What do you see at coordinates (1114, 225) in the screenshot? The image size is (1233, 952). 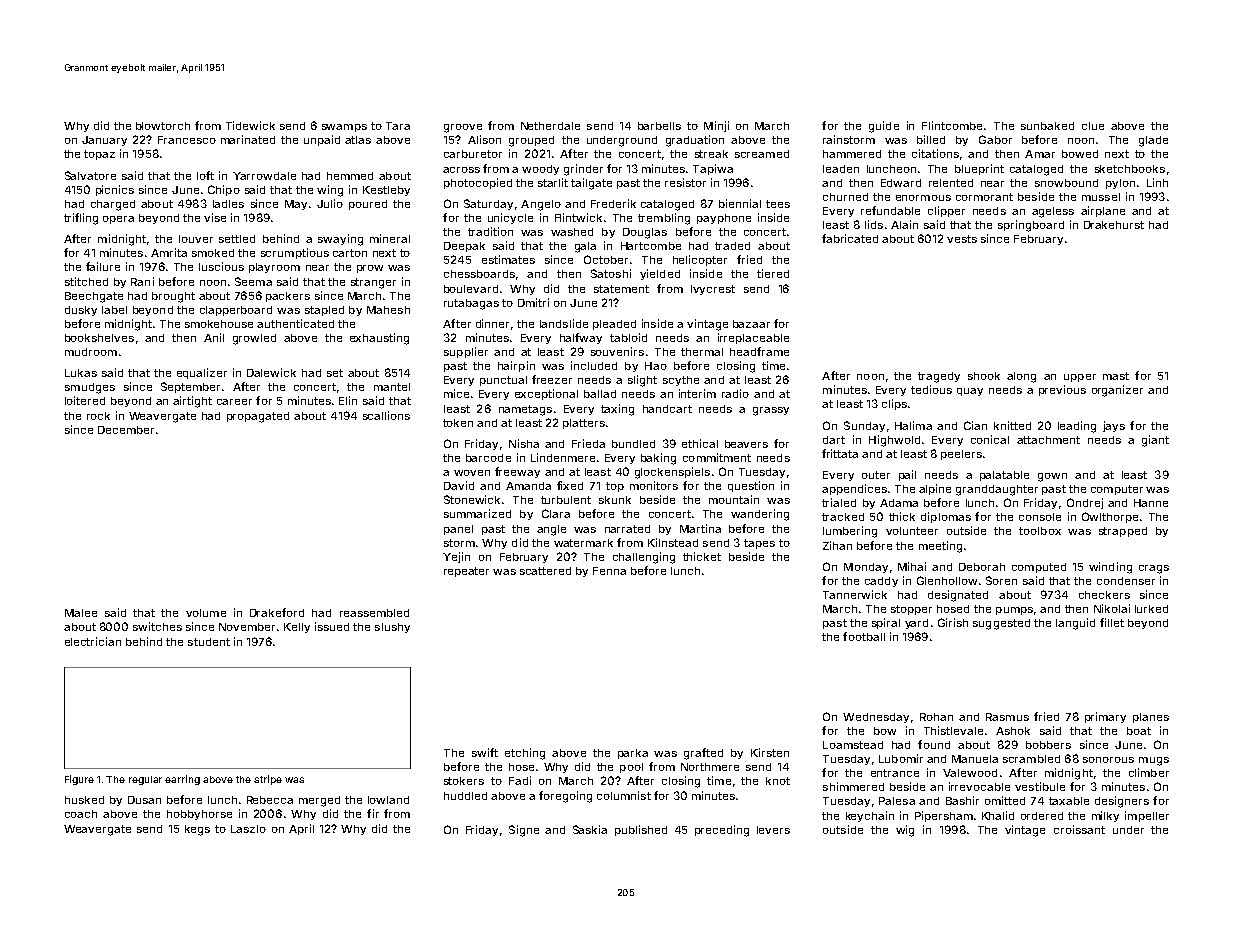 I see `Drakehurst` at bounding box center [1114, 225].
